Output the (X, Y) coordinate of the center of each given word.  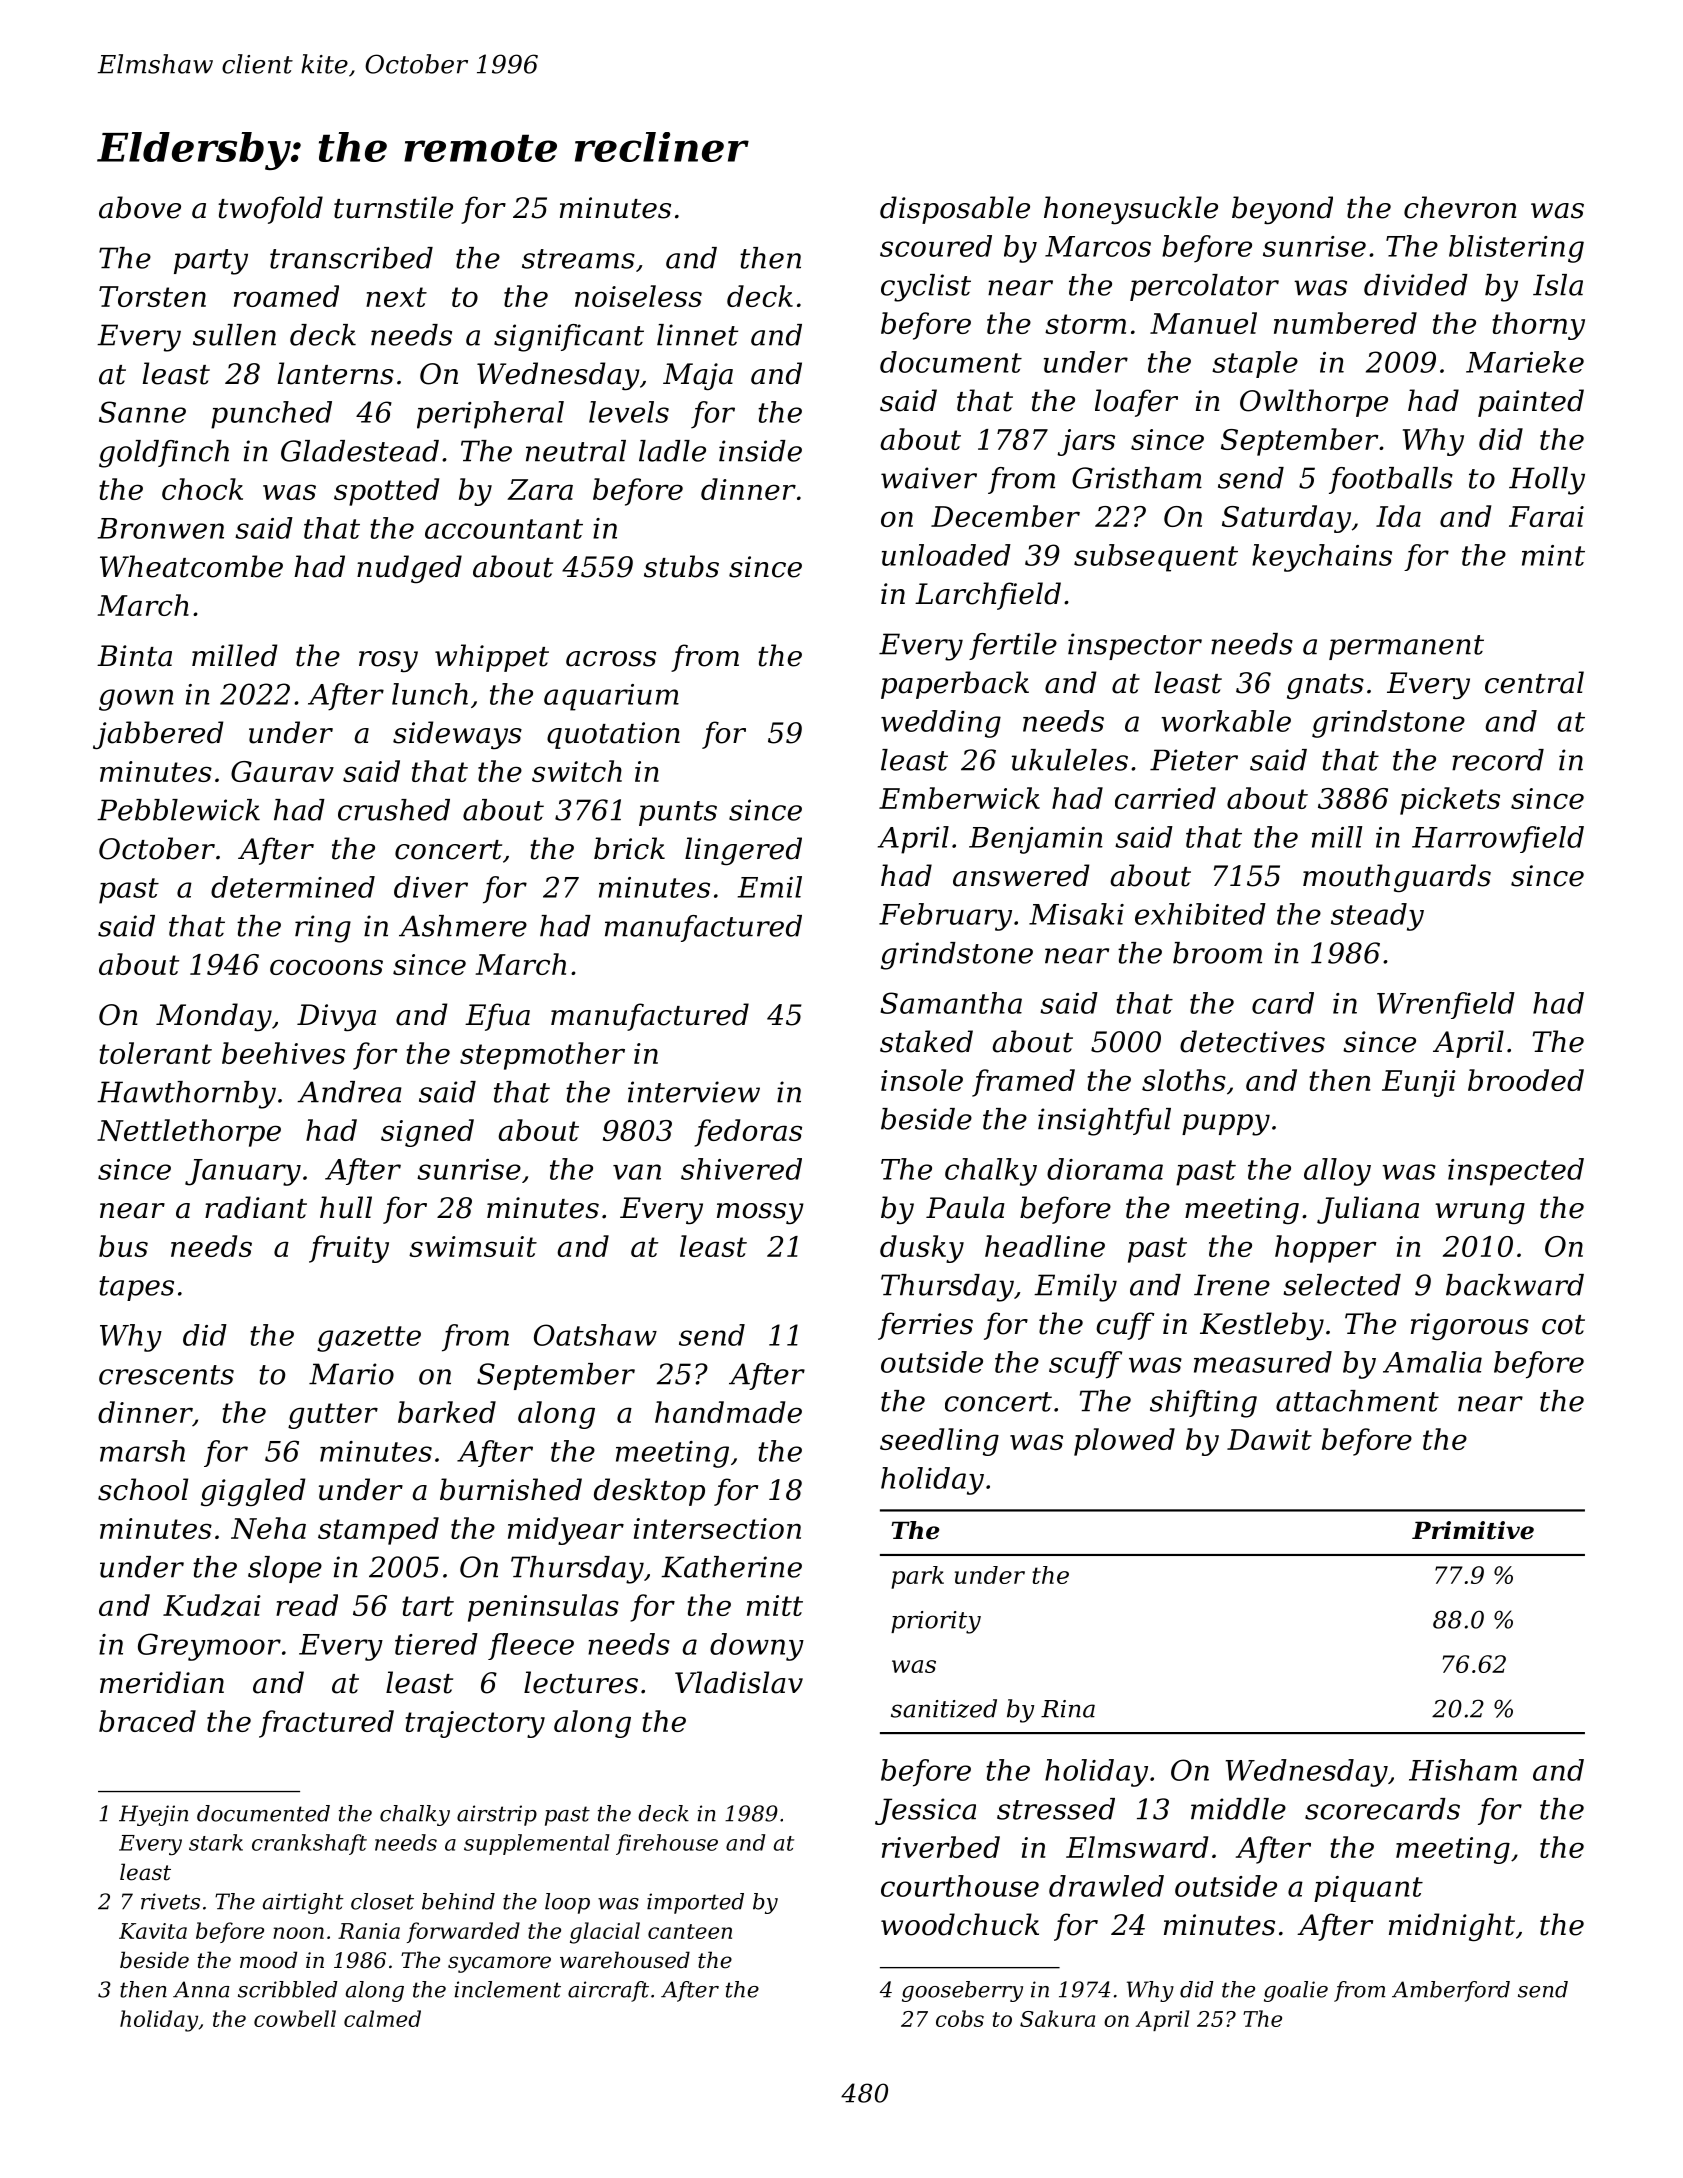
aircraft (608, 1991)
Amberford (1451, 1991)
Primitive (1473, 1530)
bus (123, 1246)
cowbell (295, 2018)
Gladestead (360, 451)
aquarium (611, 697)
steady (1377, 917)
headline (1045, 1246)
